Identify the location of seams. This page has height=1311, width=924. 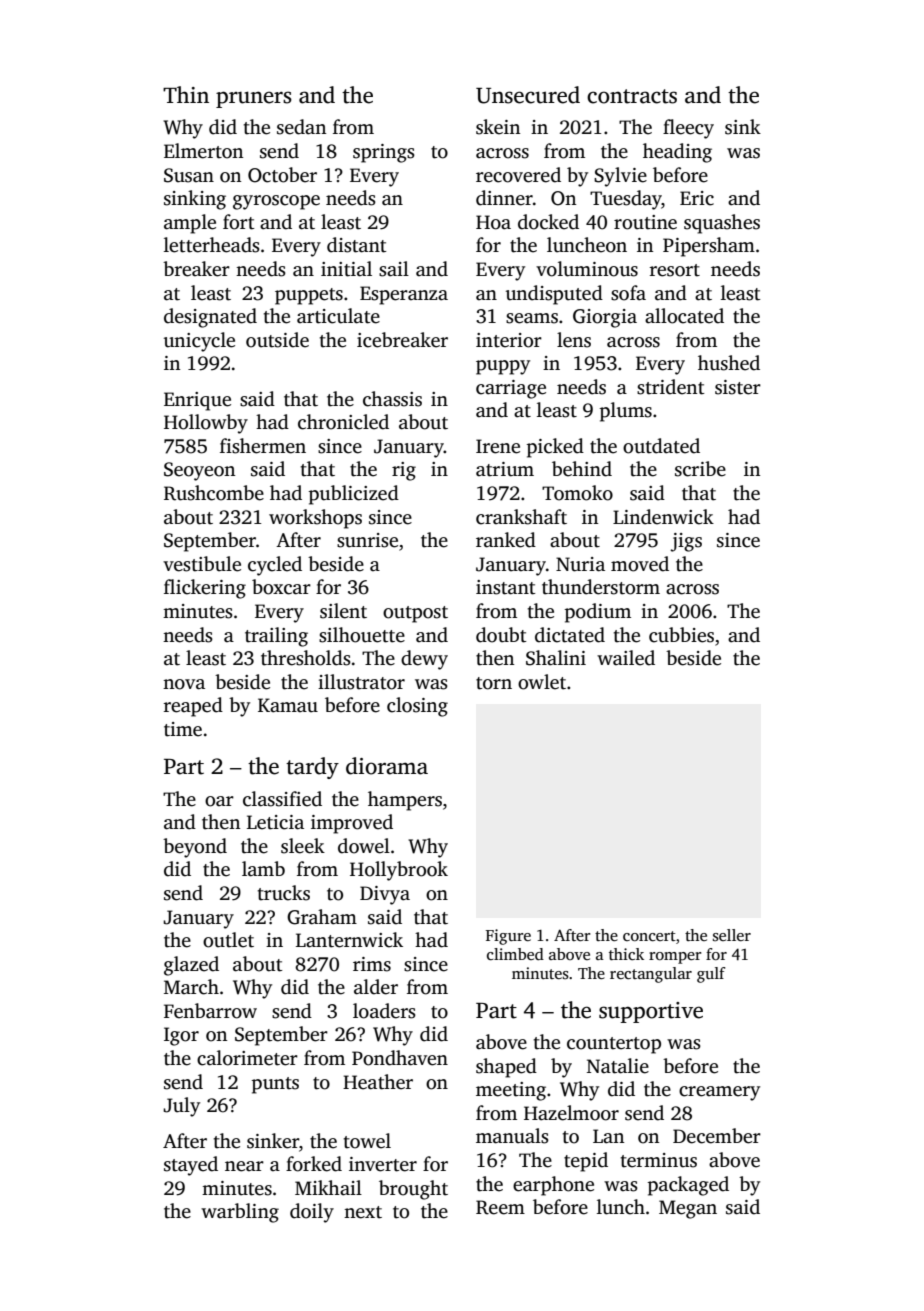
(532, 318).
